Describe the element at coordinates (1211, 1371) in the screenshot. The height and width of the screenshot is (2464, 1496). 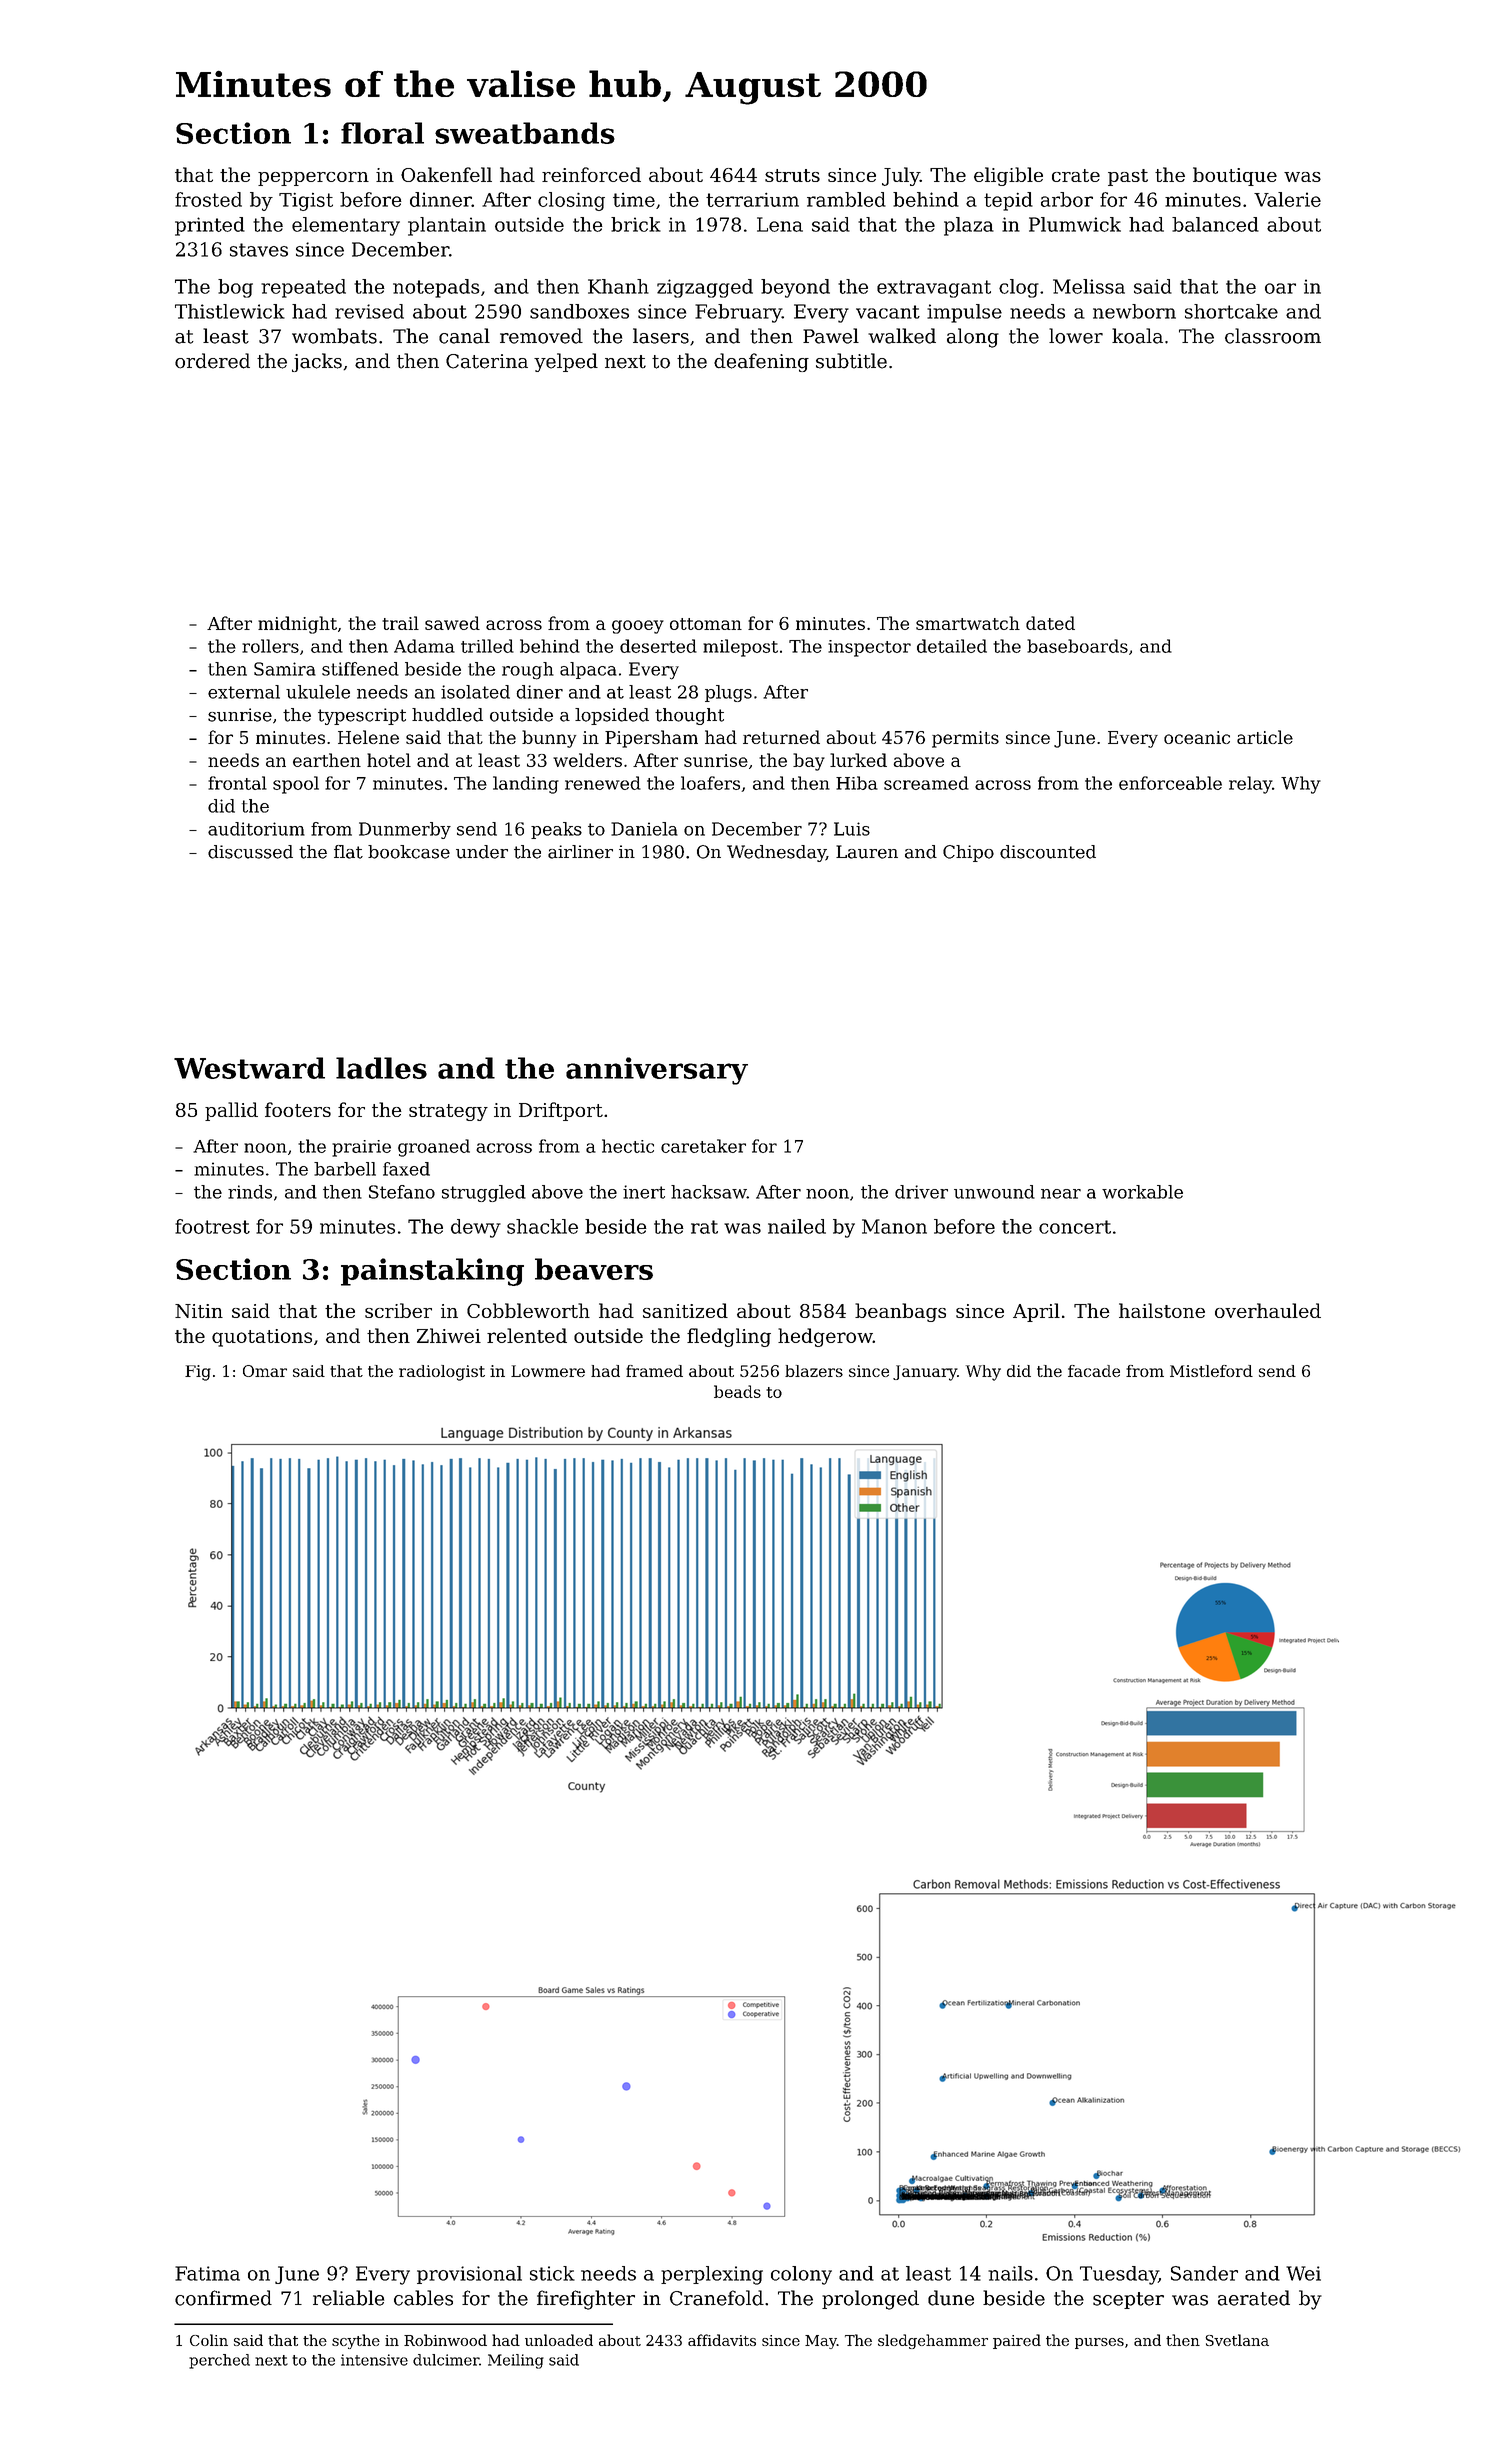
I see `Mistleford` at that location.
